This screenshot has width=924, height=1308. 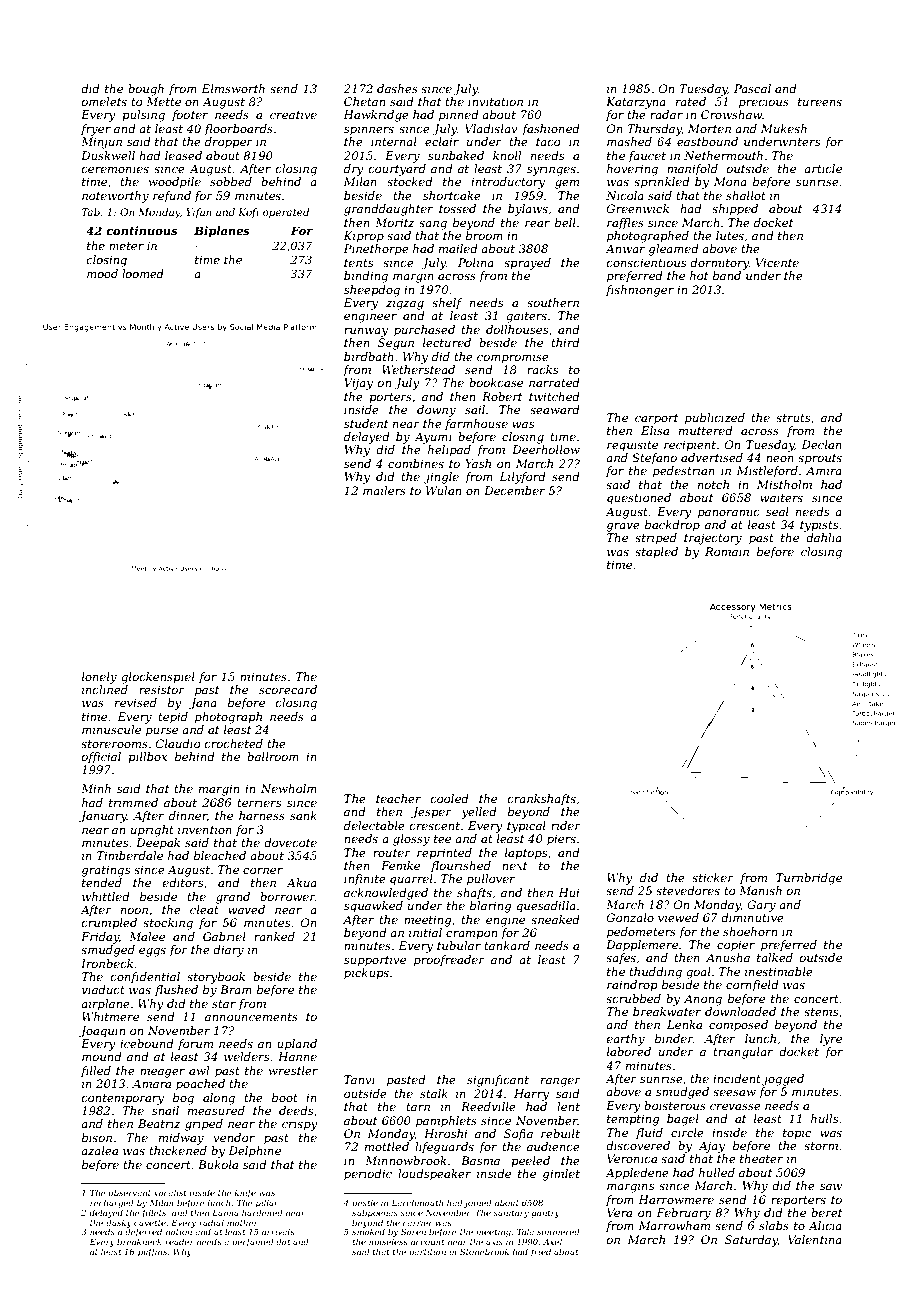 I want to click on loomed, so click(x=143, y=273).
